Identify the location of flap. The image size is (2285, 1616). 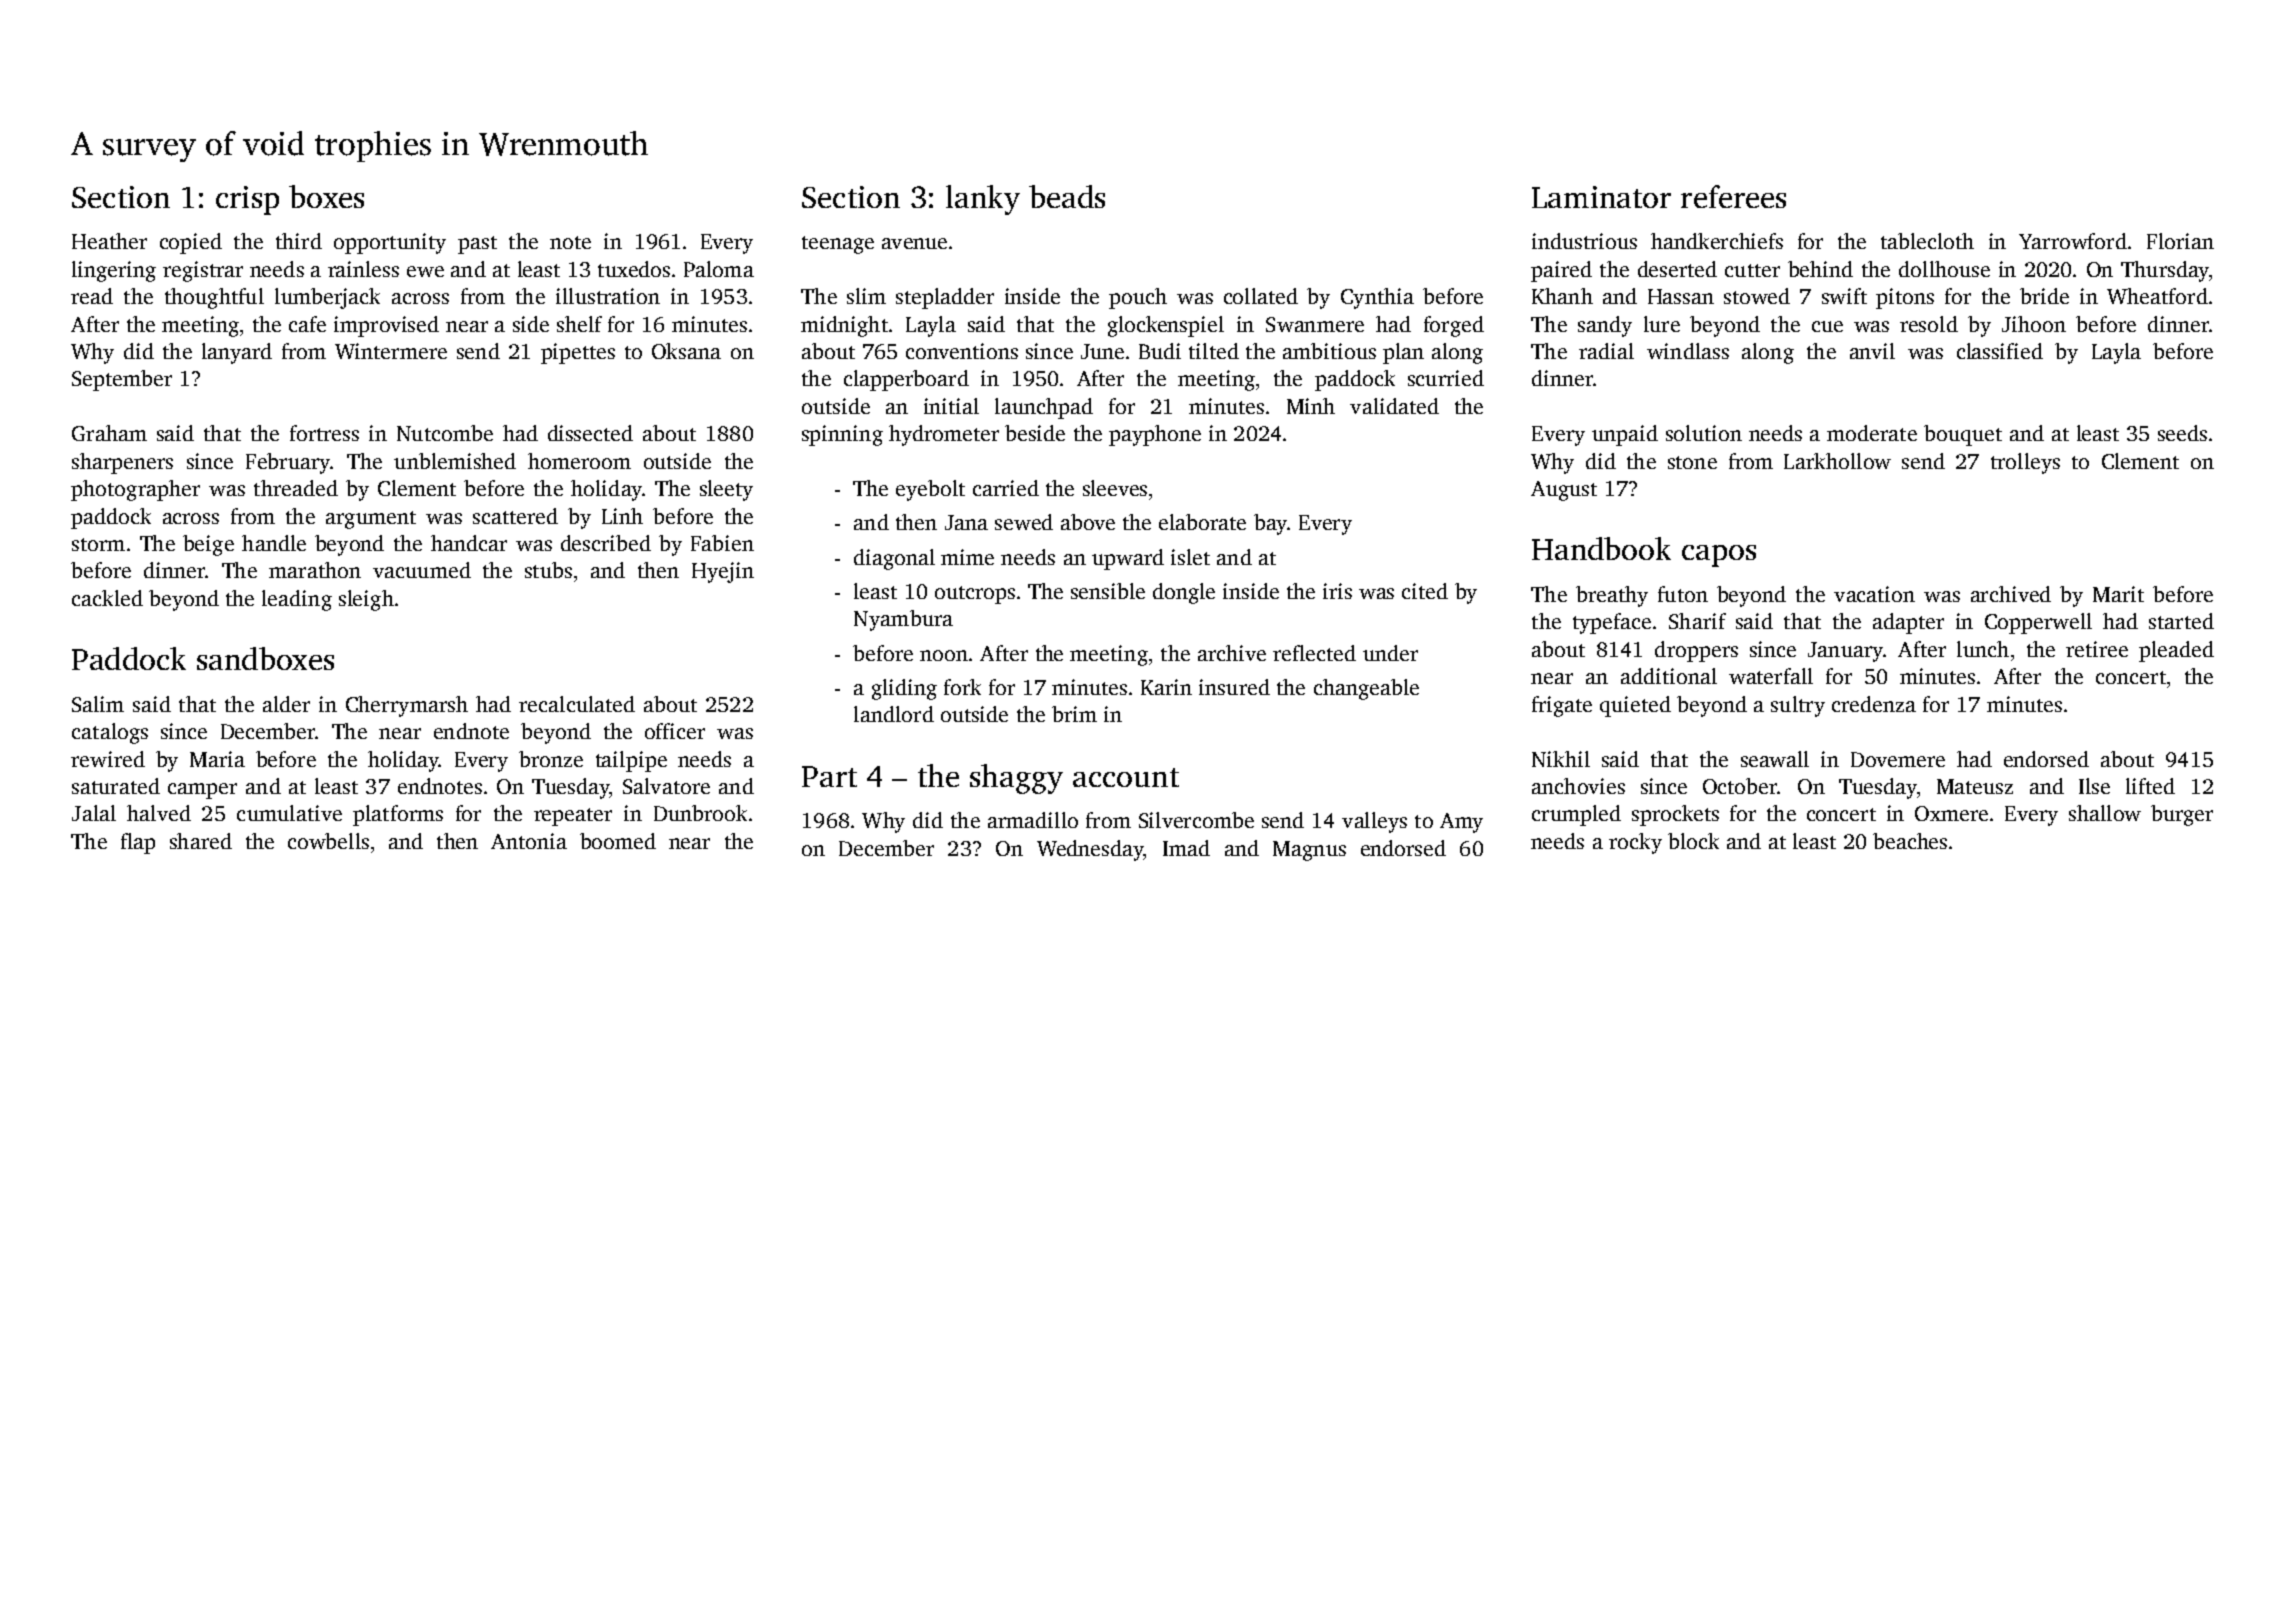
(138, 843).
